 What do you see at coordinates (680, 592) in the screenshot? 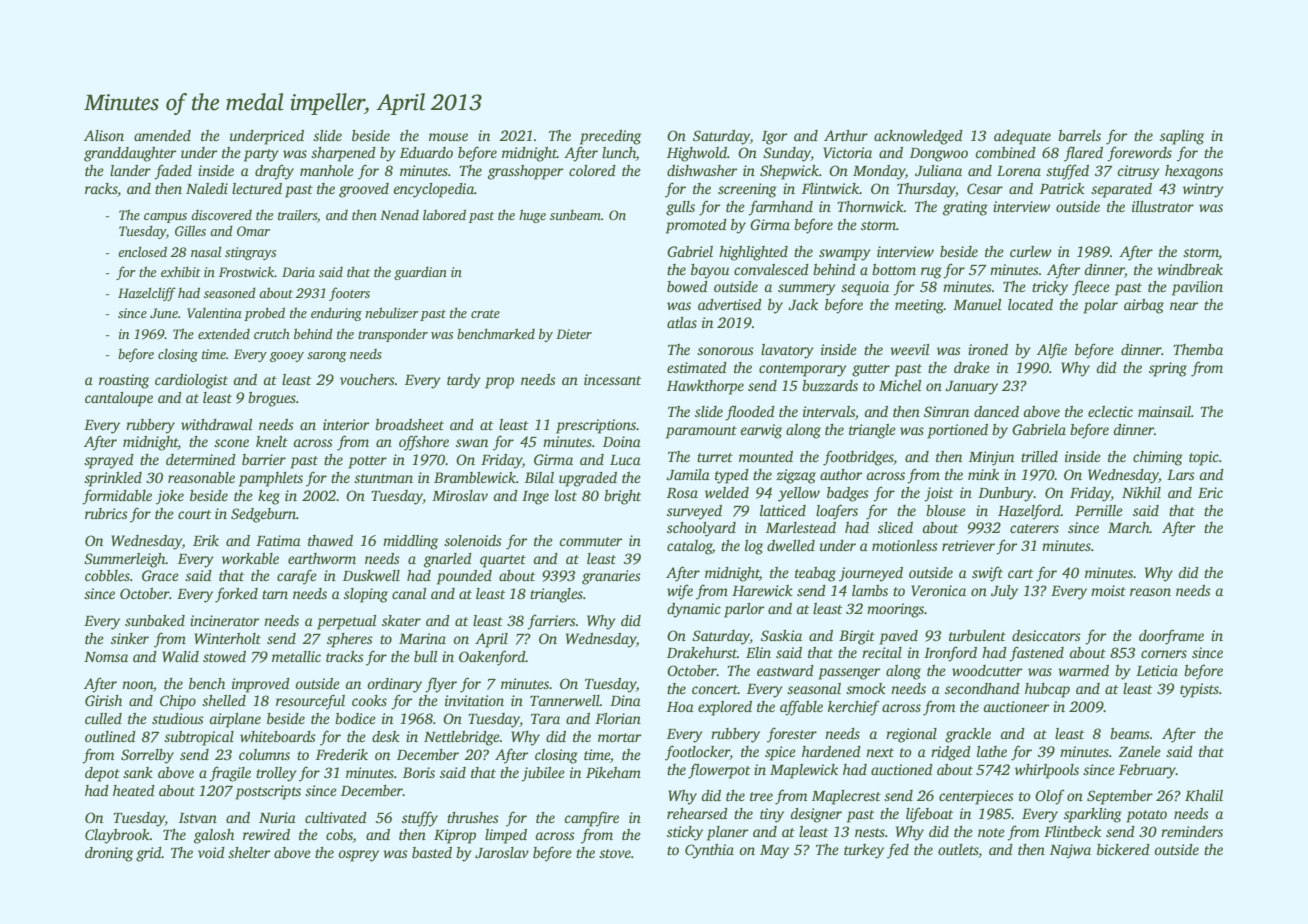
I see `wife` at bounding box center [680, 592].
